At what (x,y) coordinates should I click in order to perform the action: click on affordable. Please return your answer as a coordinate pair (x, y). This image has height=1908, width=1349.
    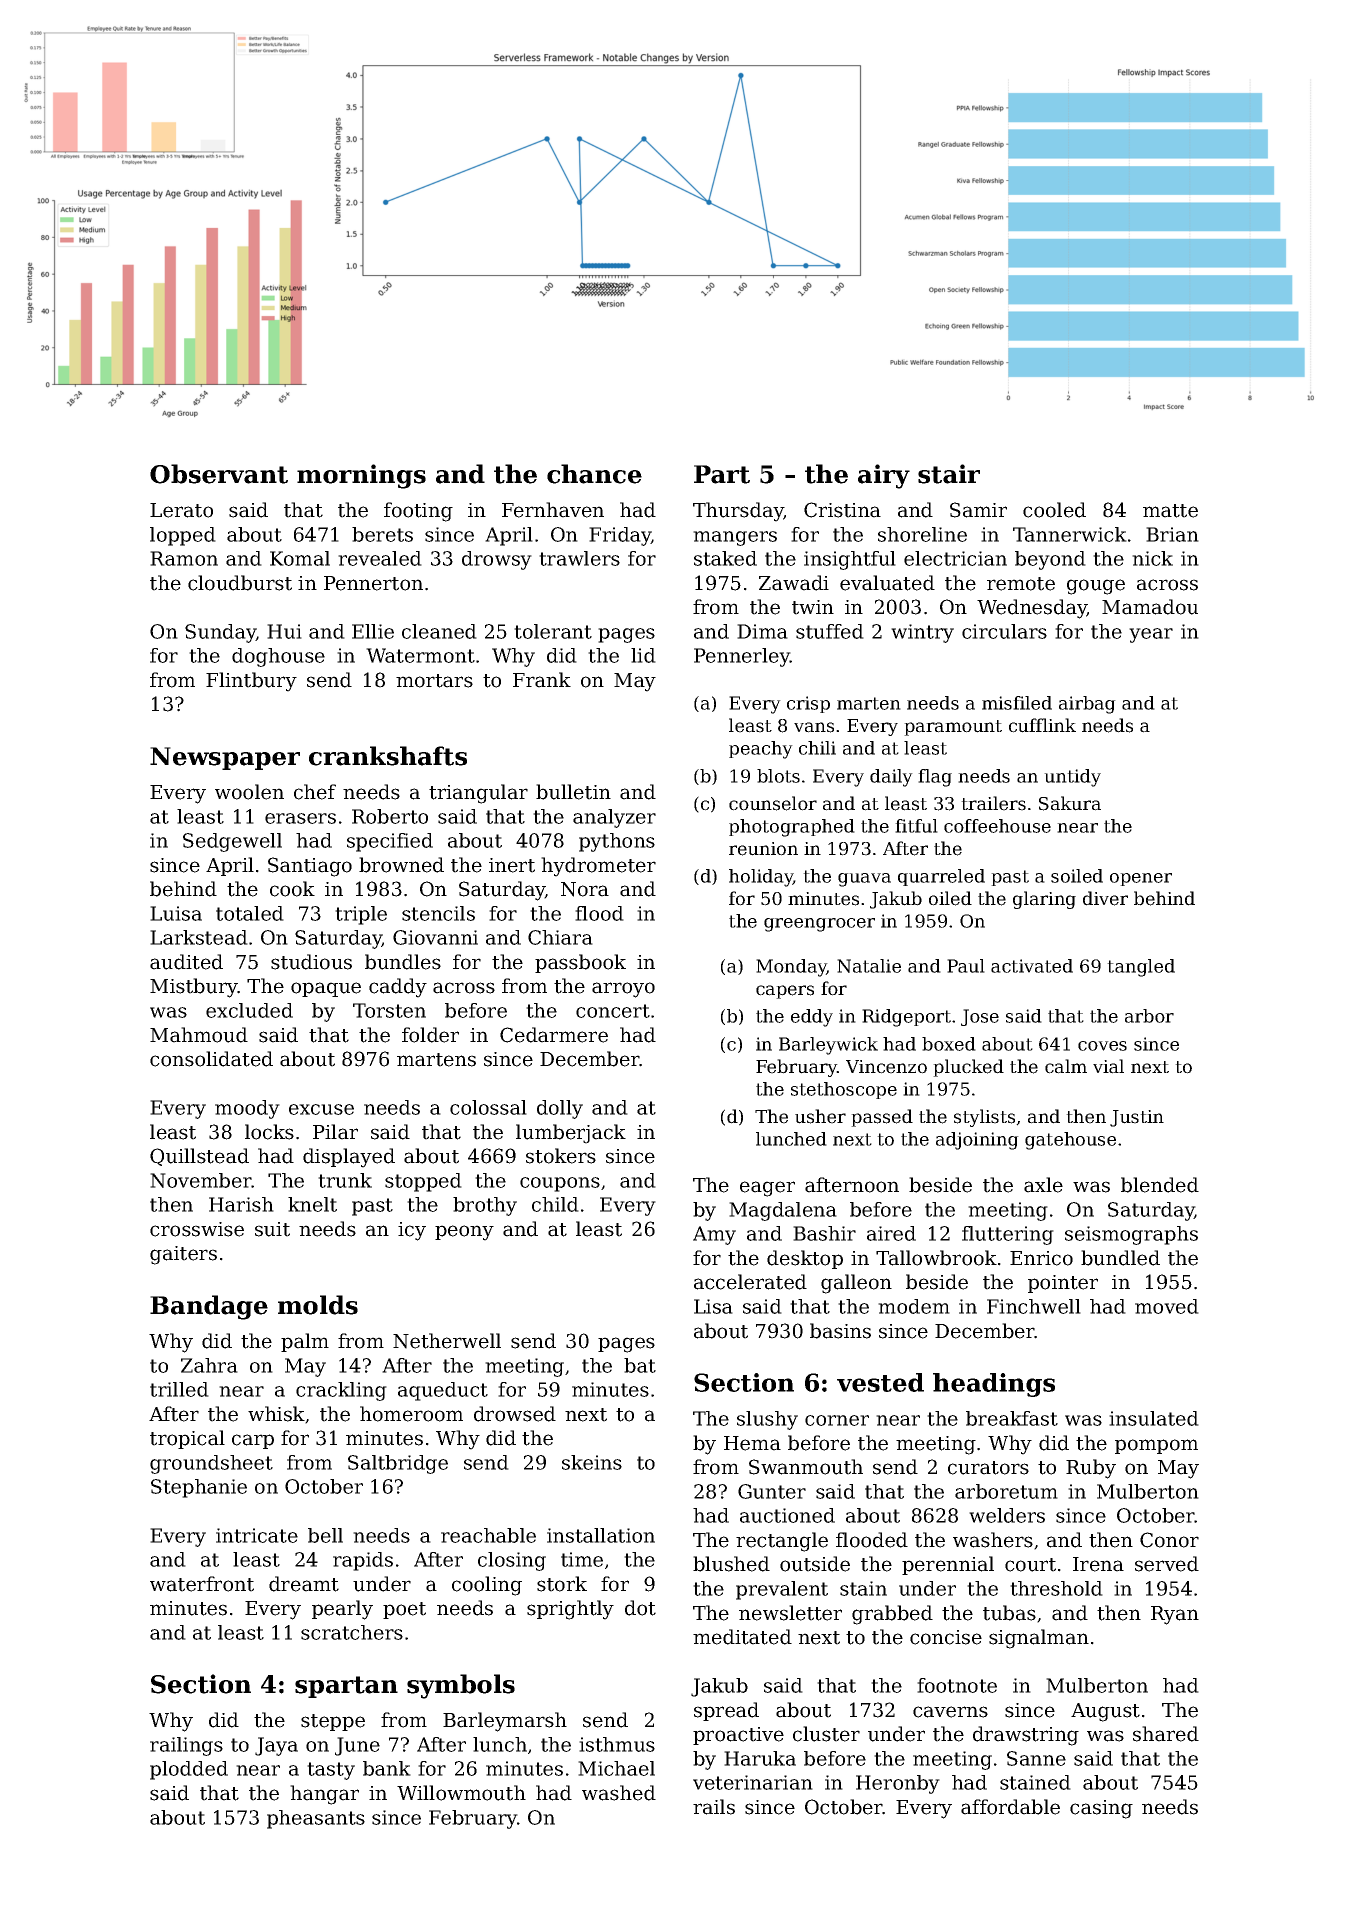
    Looking at the image, I should click on (1010, 1807).
